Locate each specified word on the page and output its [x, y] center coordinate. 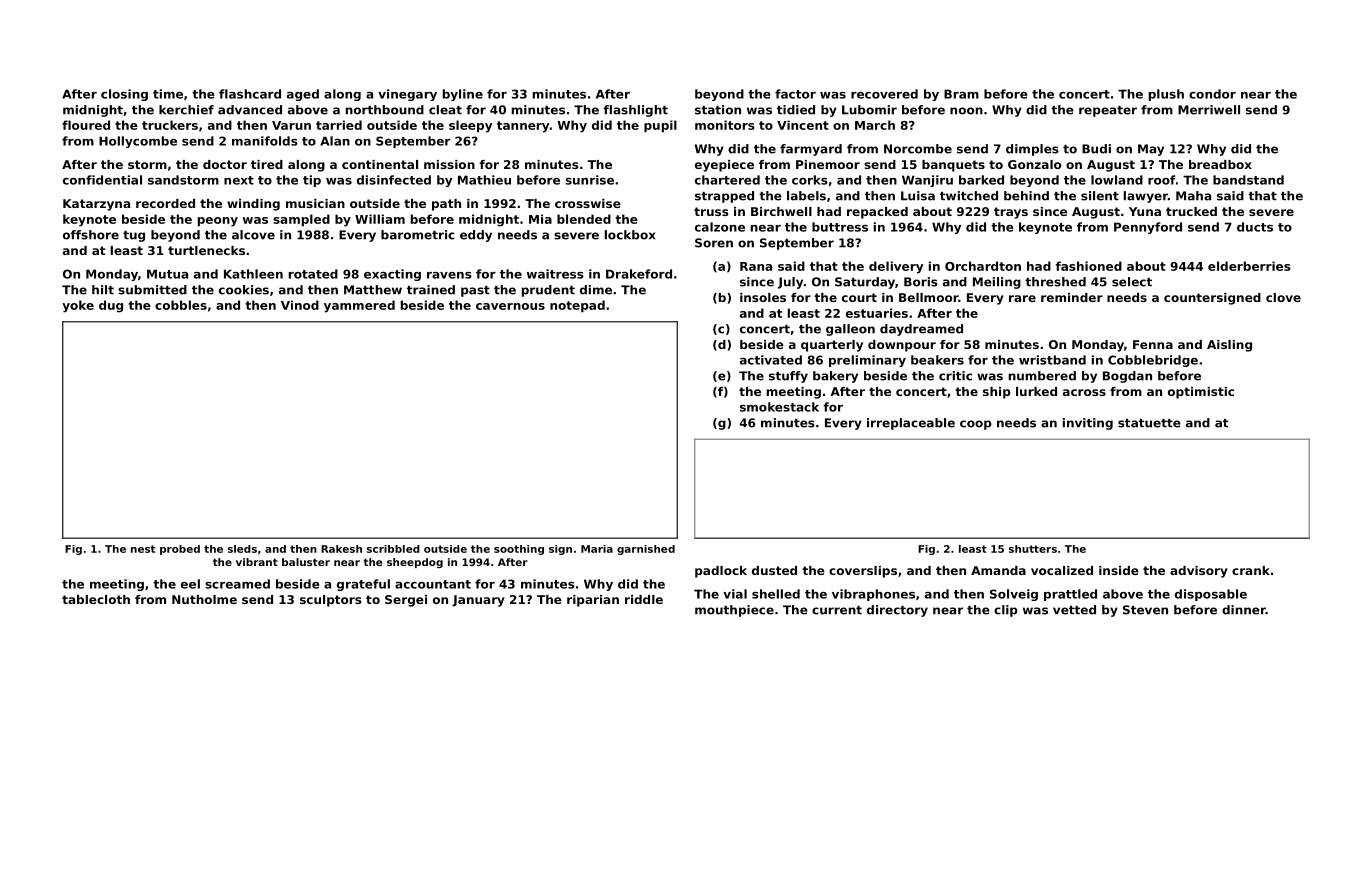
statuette [1149, 423]
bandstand [1248, 180]
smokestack [779, 407]
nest [143, 549]
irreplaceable [911, 424]
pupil [660, 126]
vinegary [407, 95]
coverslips [863, 572]
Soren [714, 243]
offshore [91, 235]
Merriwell [1209, 110]
